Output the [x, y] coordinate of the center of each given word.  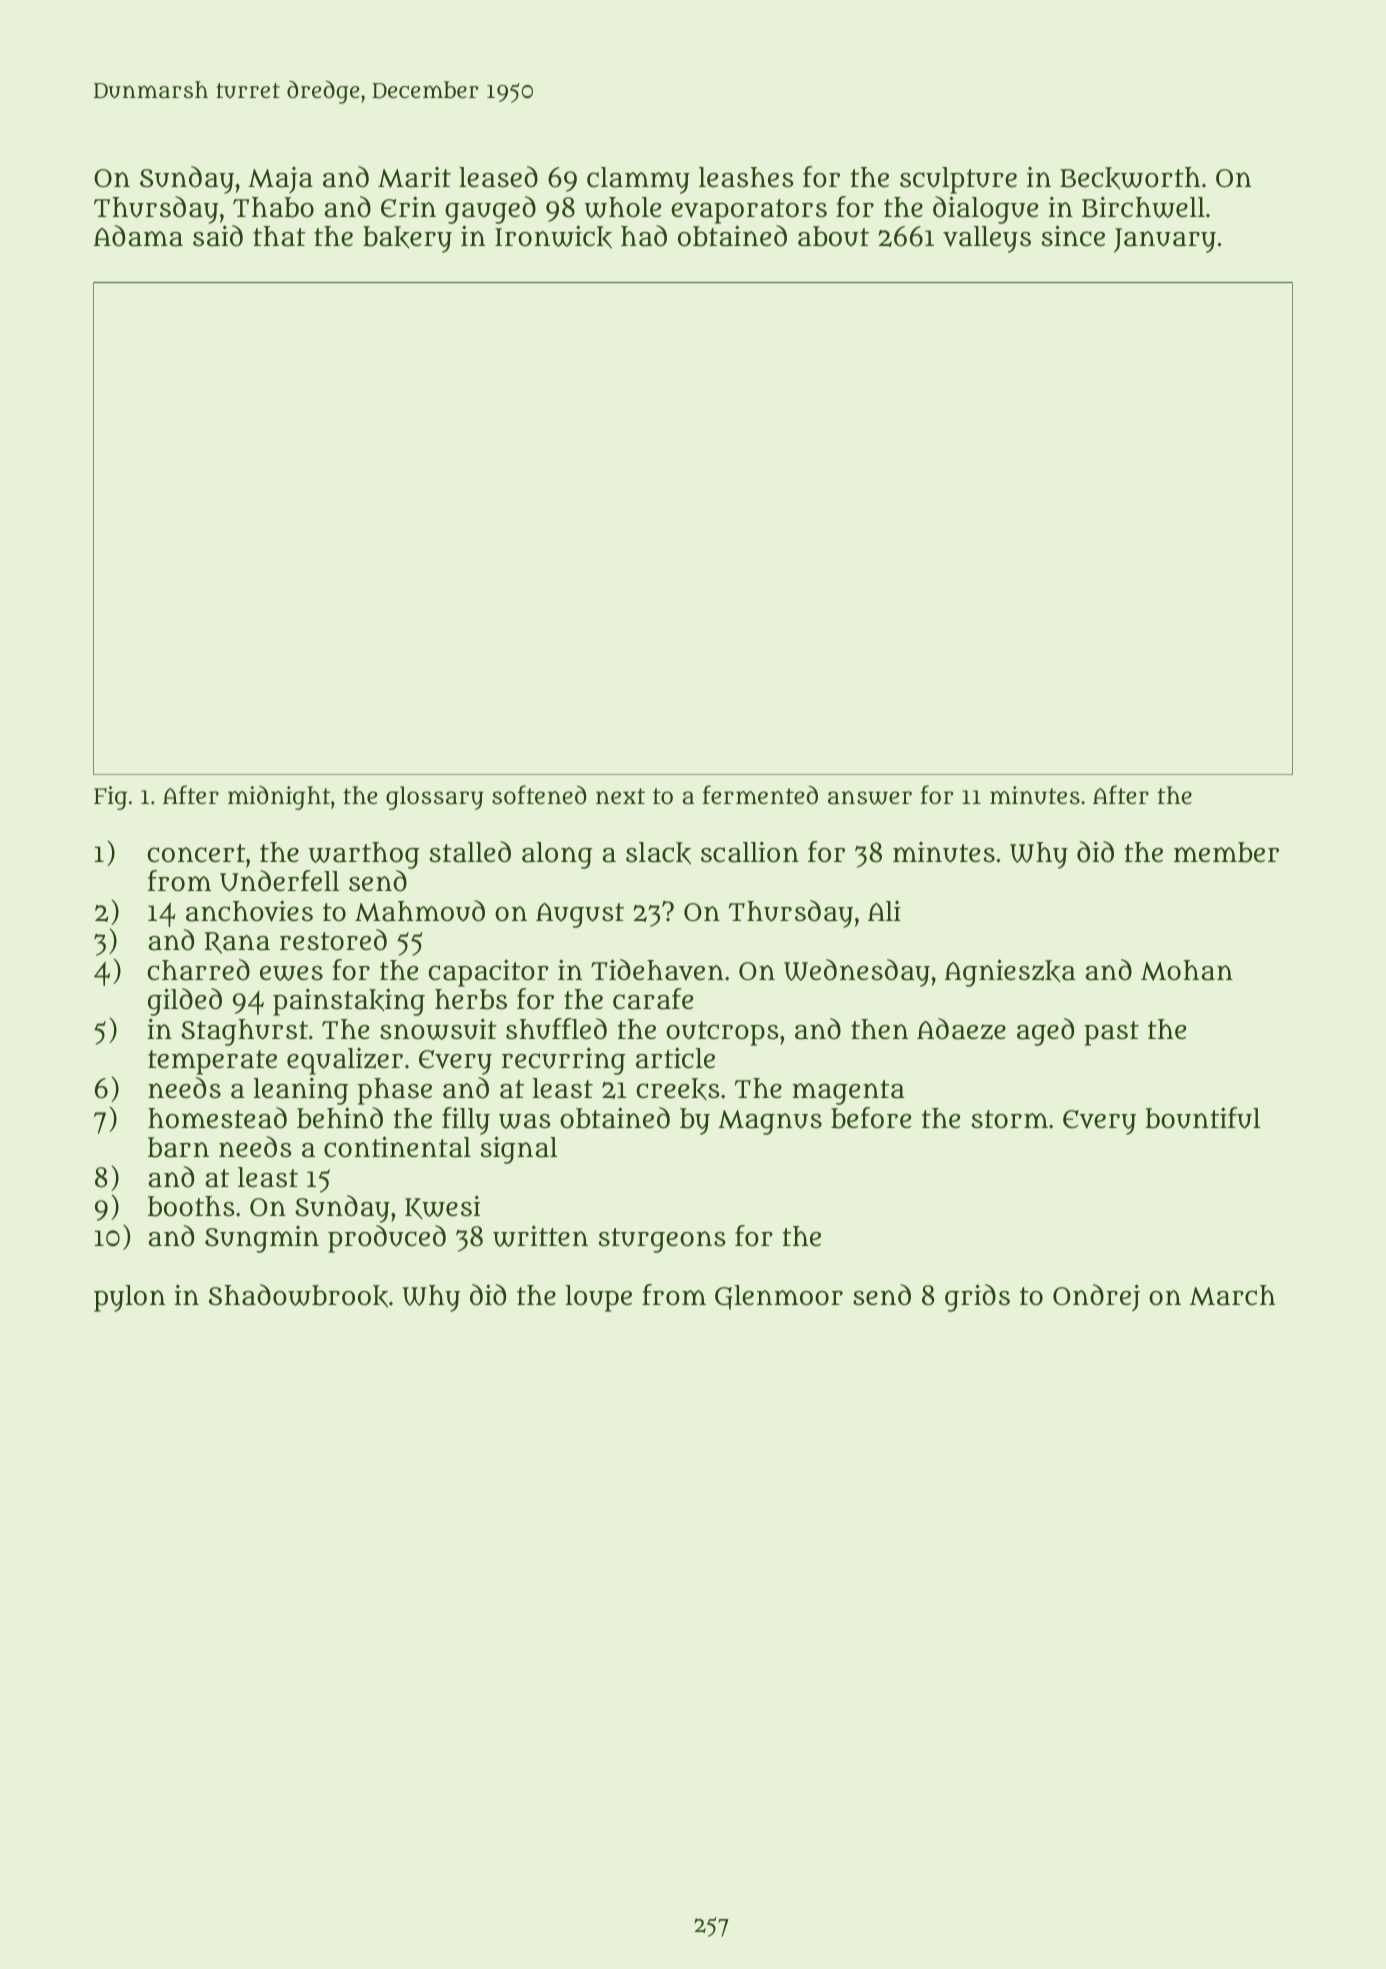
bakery [407, 239]
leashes [746, 177]
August [580, 915]
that [279, 236]
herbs [471, 999]
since [1073, 236]
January [1165, 240]
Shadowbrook [298, 1296]
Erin [408, 207]
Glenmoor [779, 1297]
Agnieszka [1010, 973]
